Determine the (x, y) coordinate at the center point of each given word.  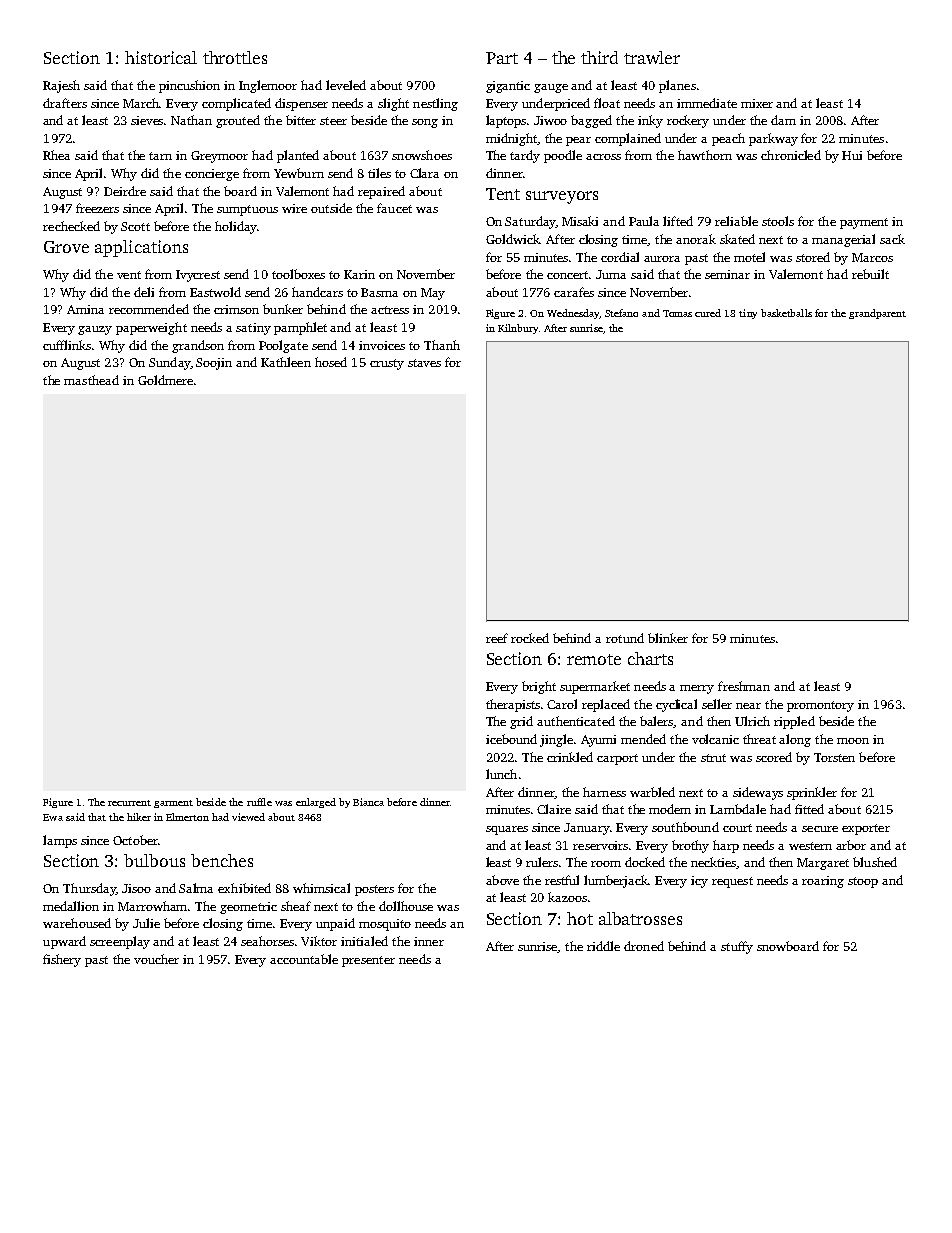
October (135, 840)
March (141, 103)
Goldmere (165, 380)
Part (502, 58)
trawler (652, 57)
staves (424, 363)
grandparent (877, 314)
